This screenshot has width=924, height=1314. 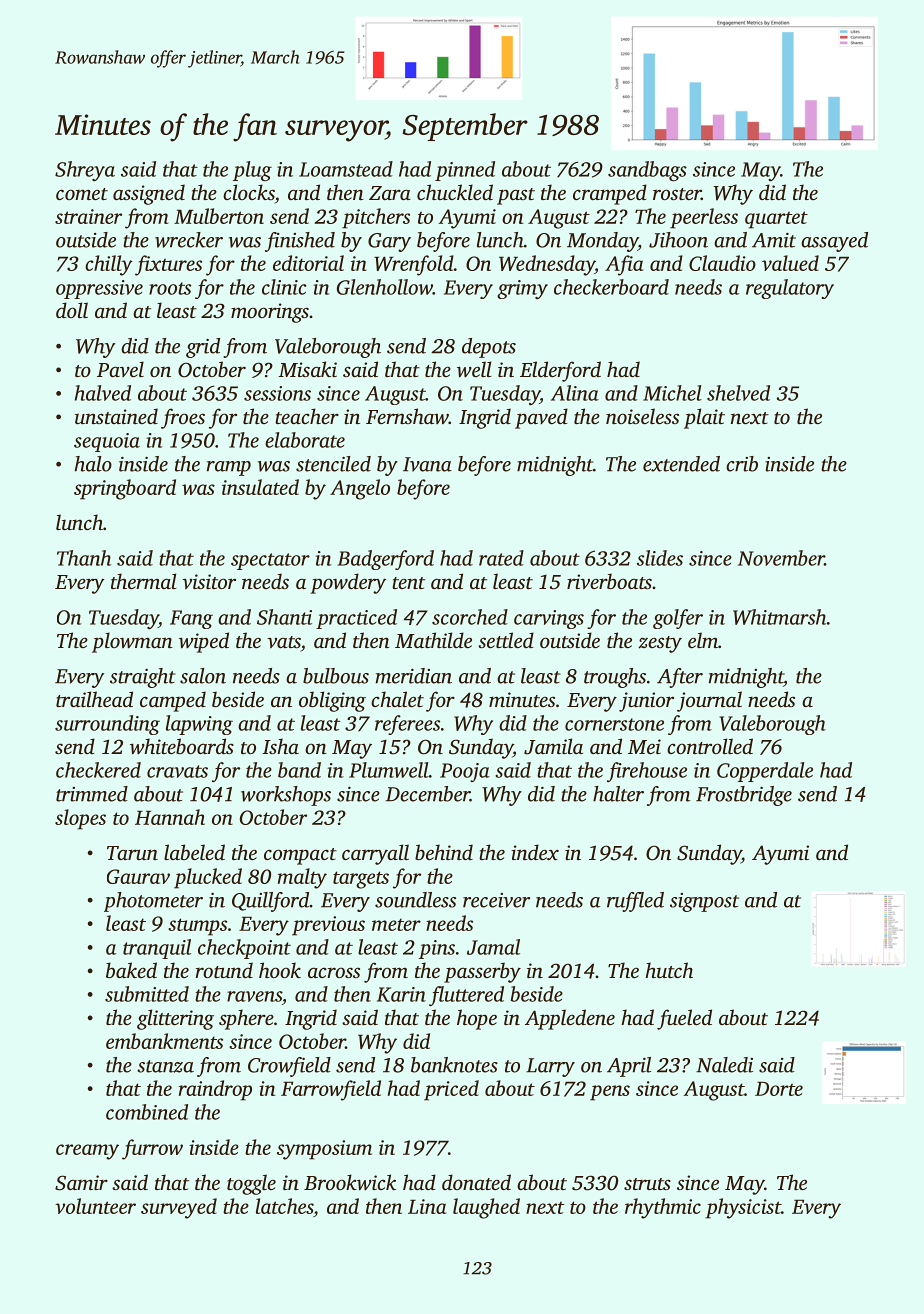 What do you see at coordinates (149, 194) in the screenshot?
I see `assigned` at bounding box center [149, 194].
